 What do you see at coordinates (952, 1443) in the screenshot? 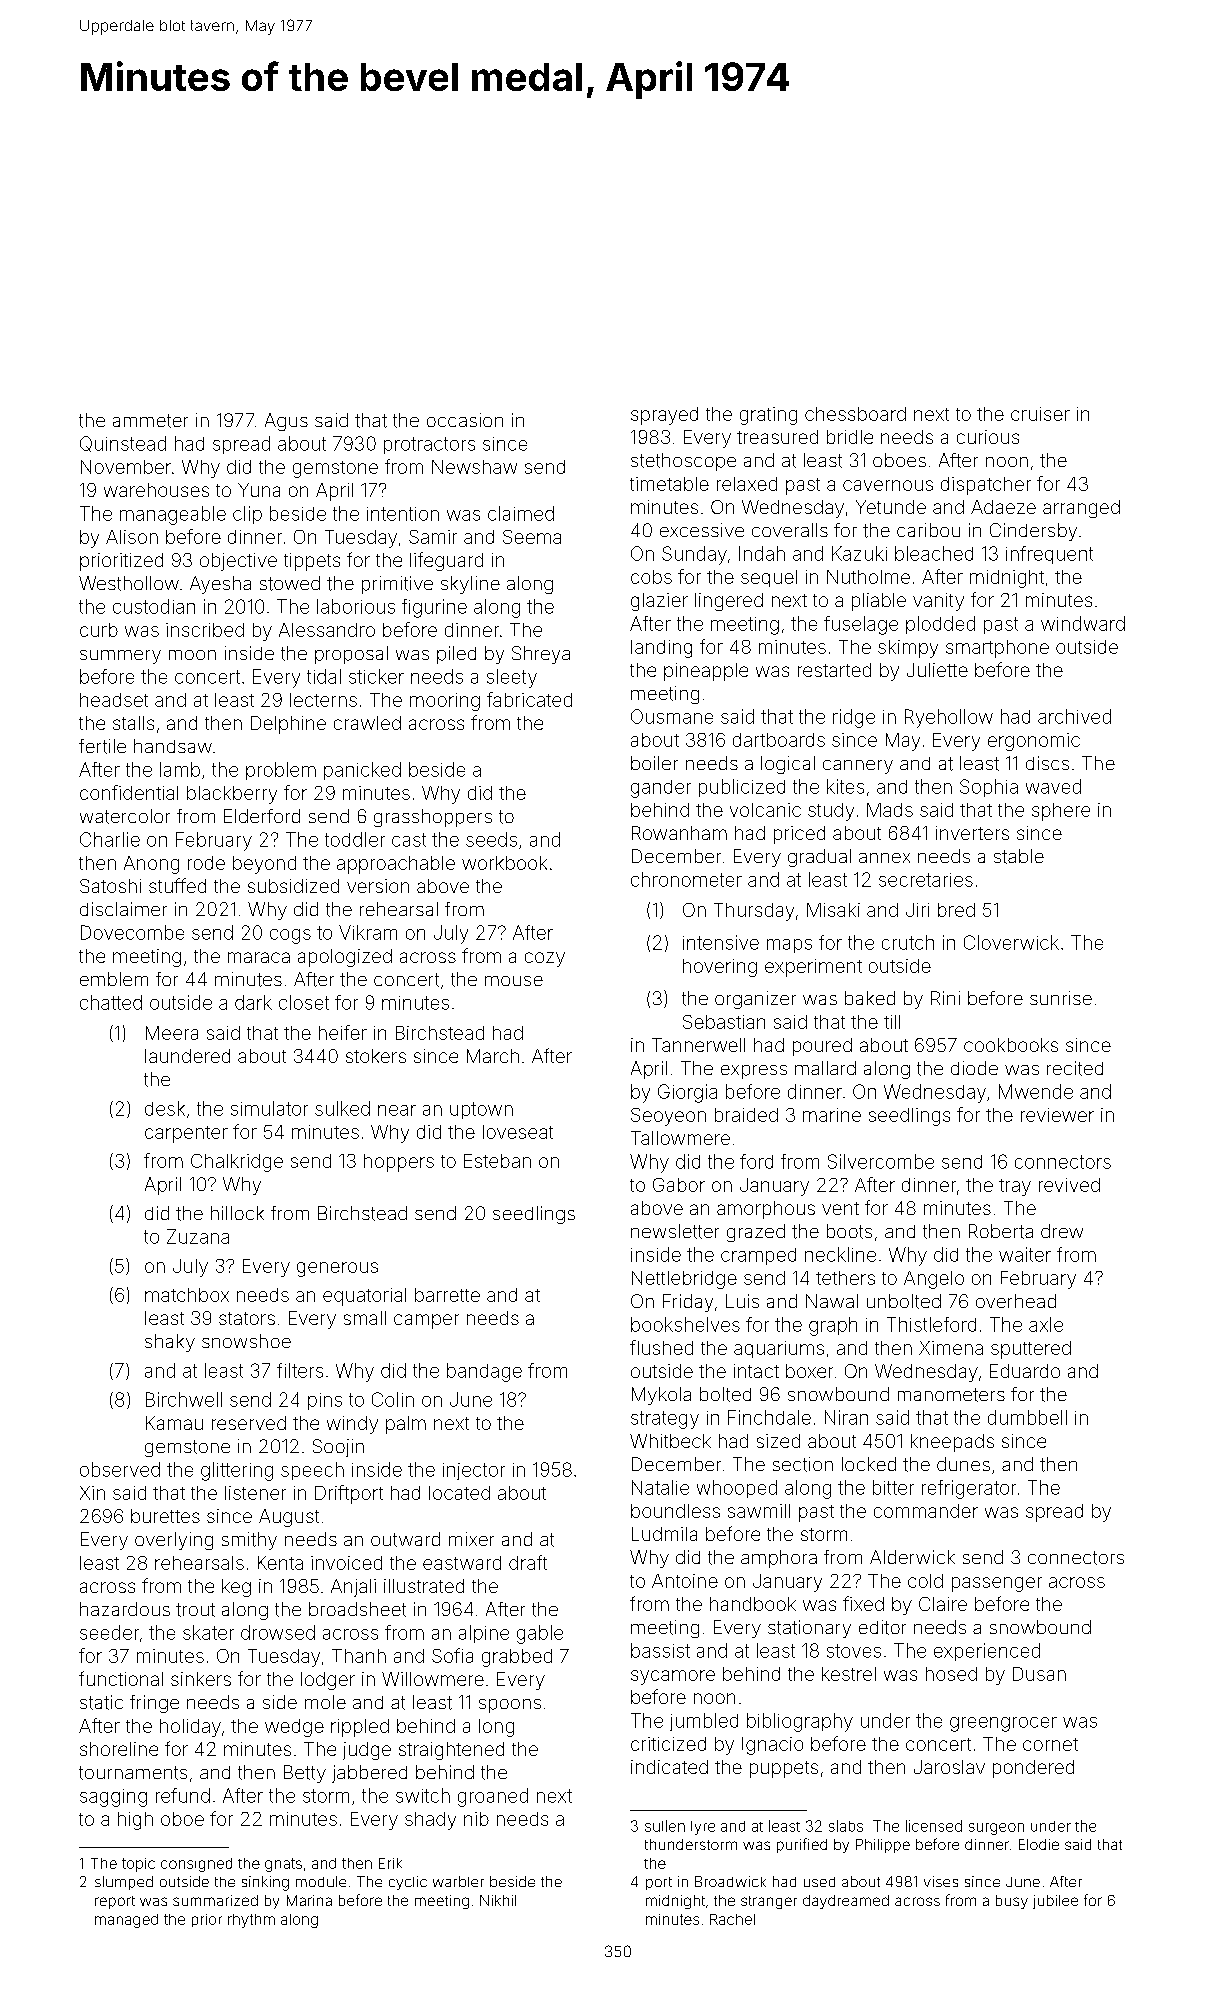
I see `kneepads` at bounding box center [952, 1443].
